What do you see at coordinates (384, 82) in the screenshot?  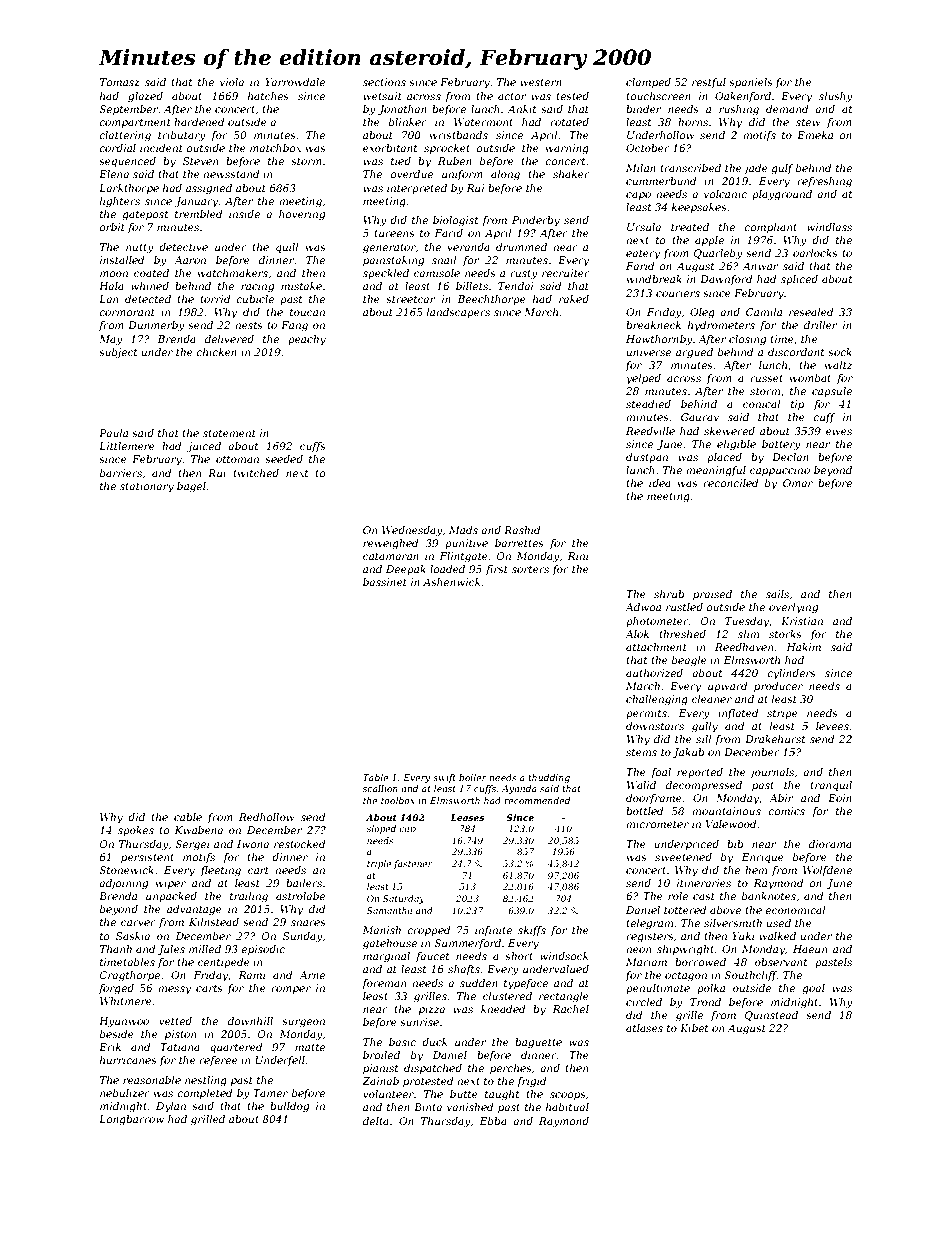 I see `sections` at bounding box center [384, 82].
